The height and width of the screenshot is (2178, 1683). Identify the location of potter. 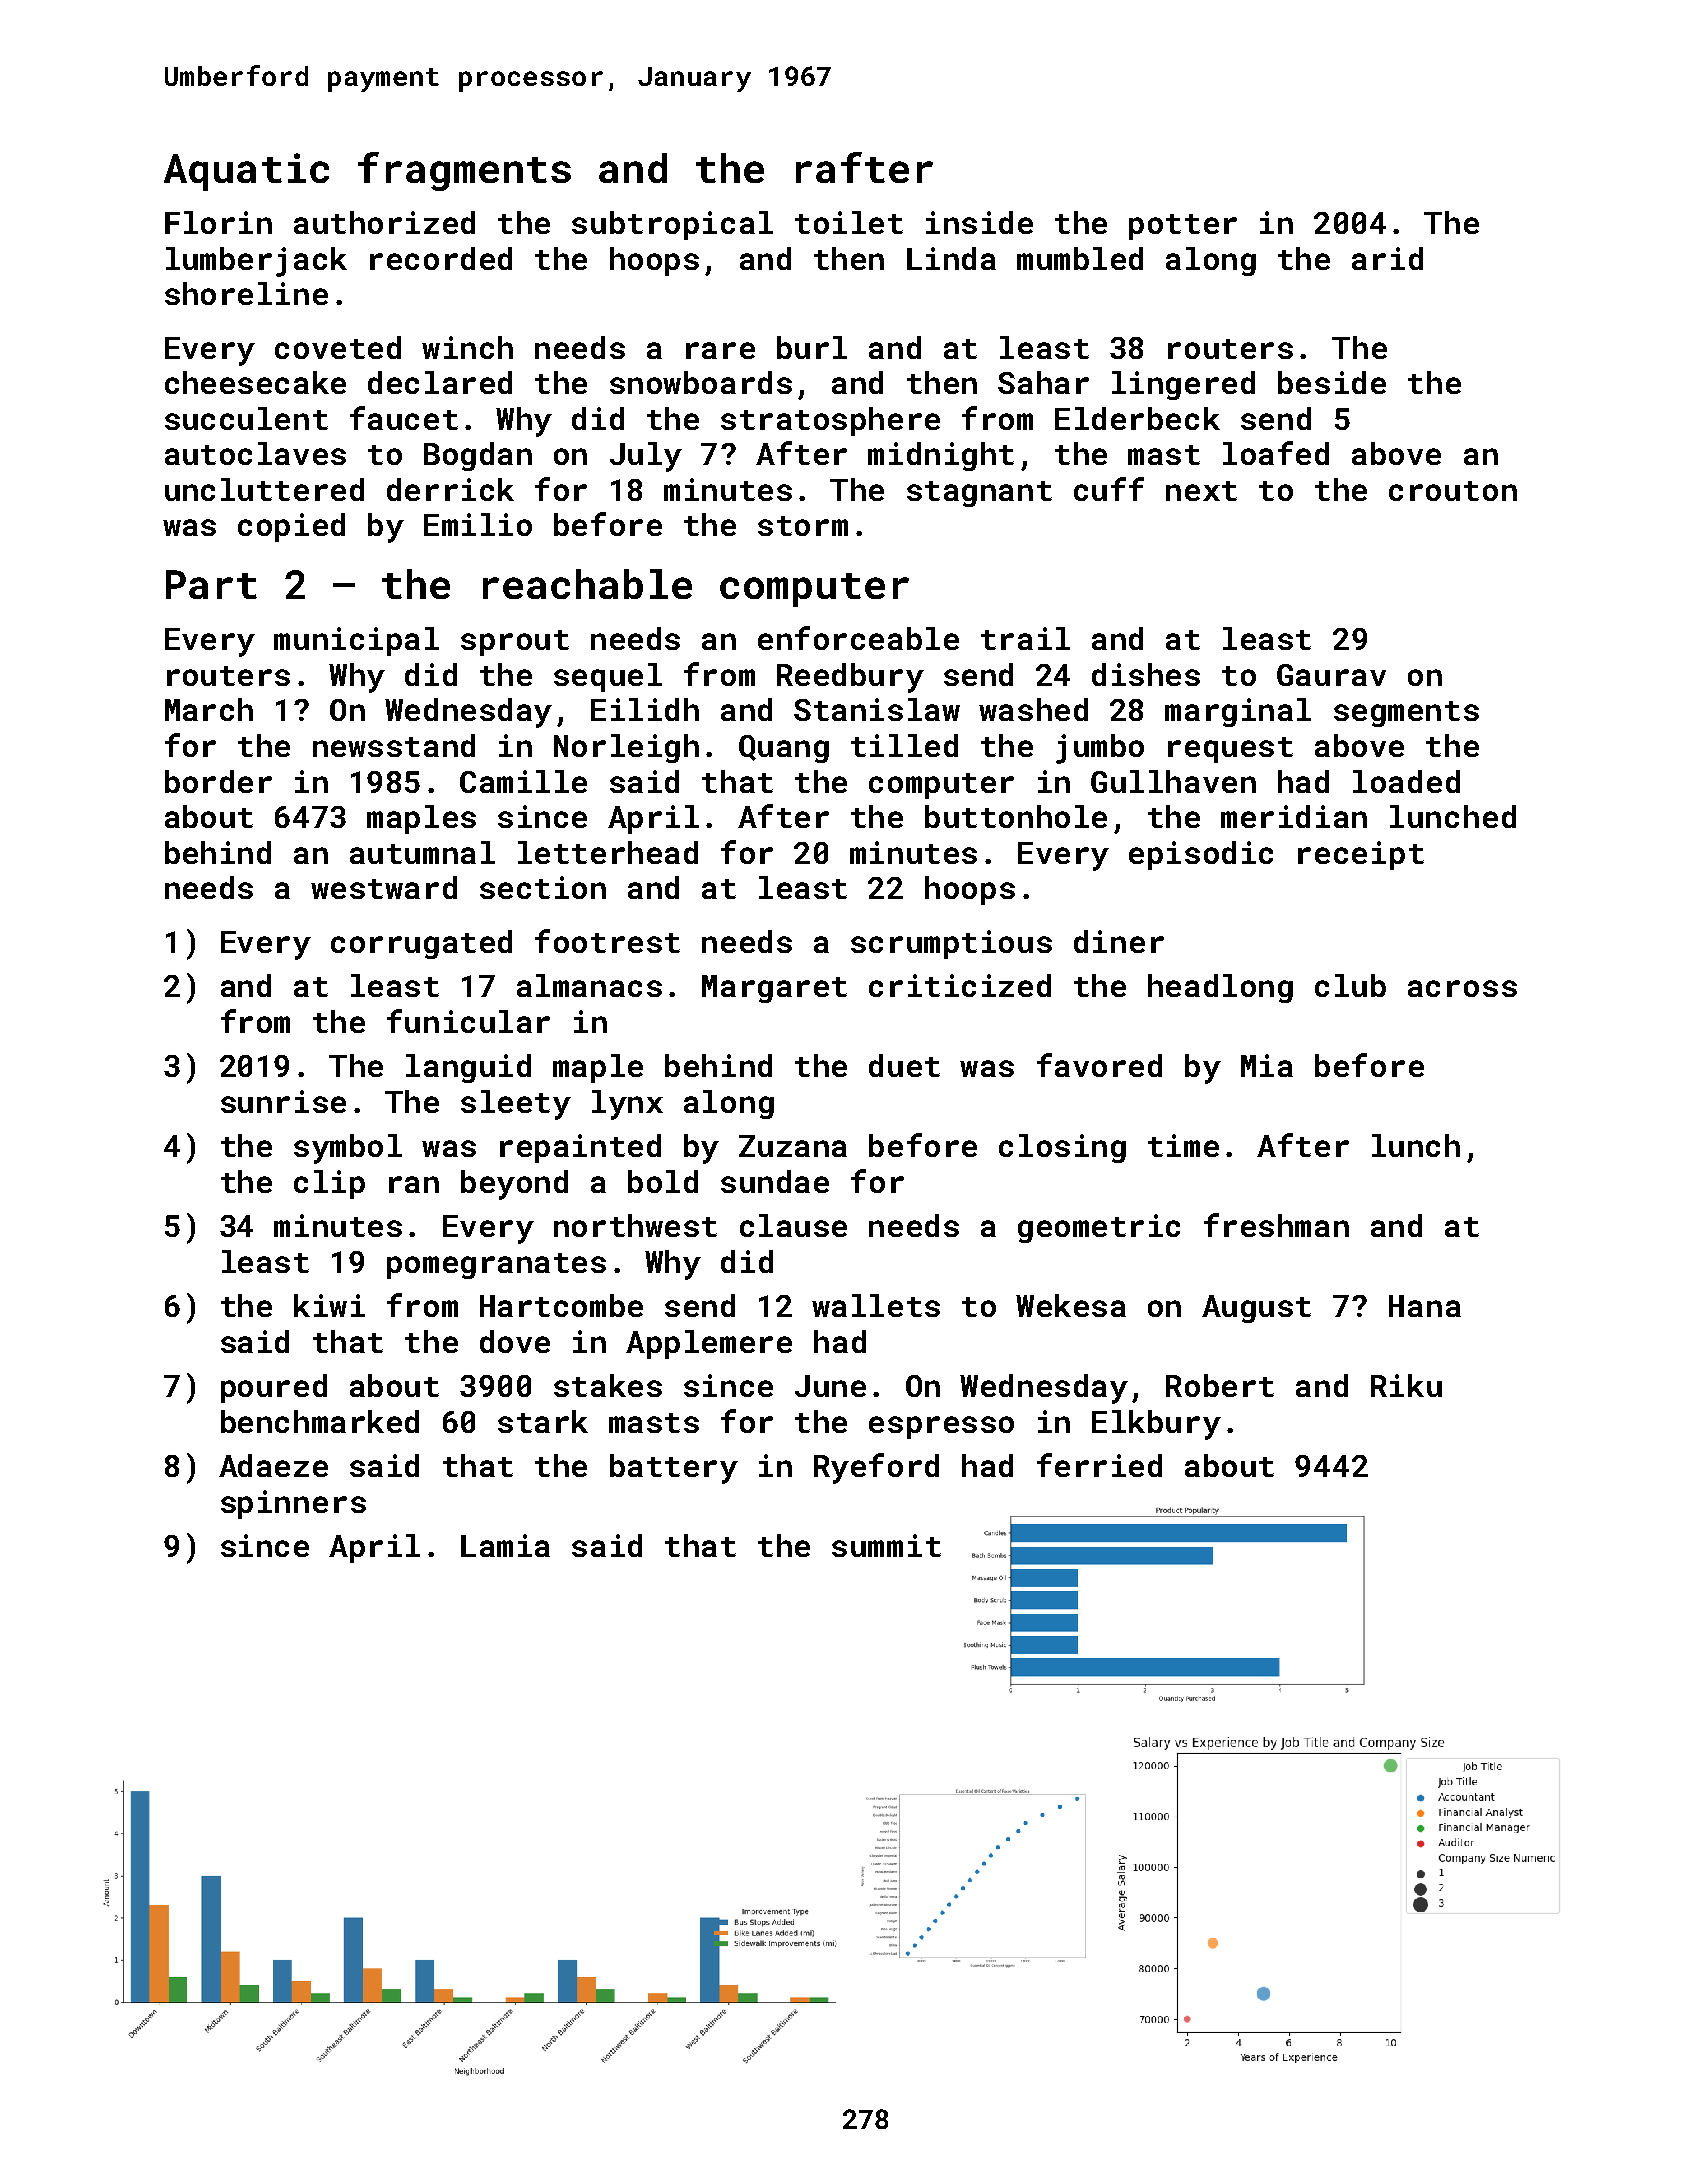
(1183, 227).
